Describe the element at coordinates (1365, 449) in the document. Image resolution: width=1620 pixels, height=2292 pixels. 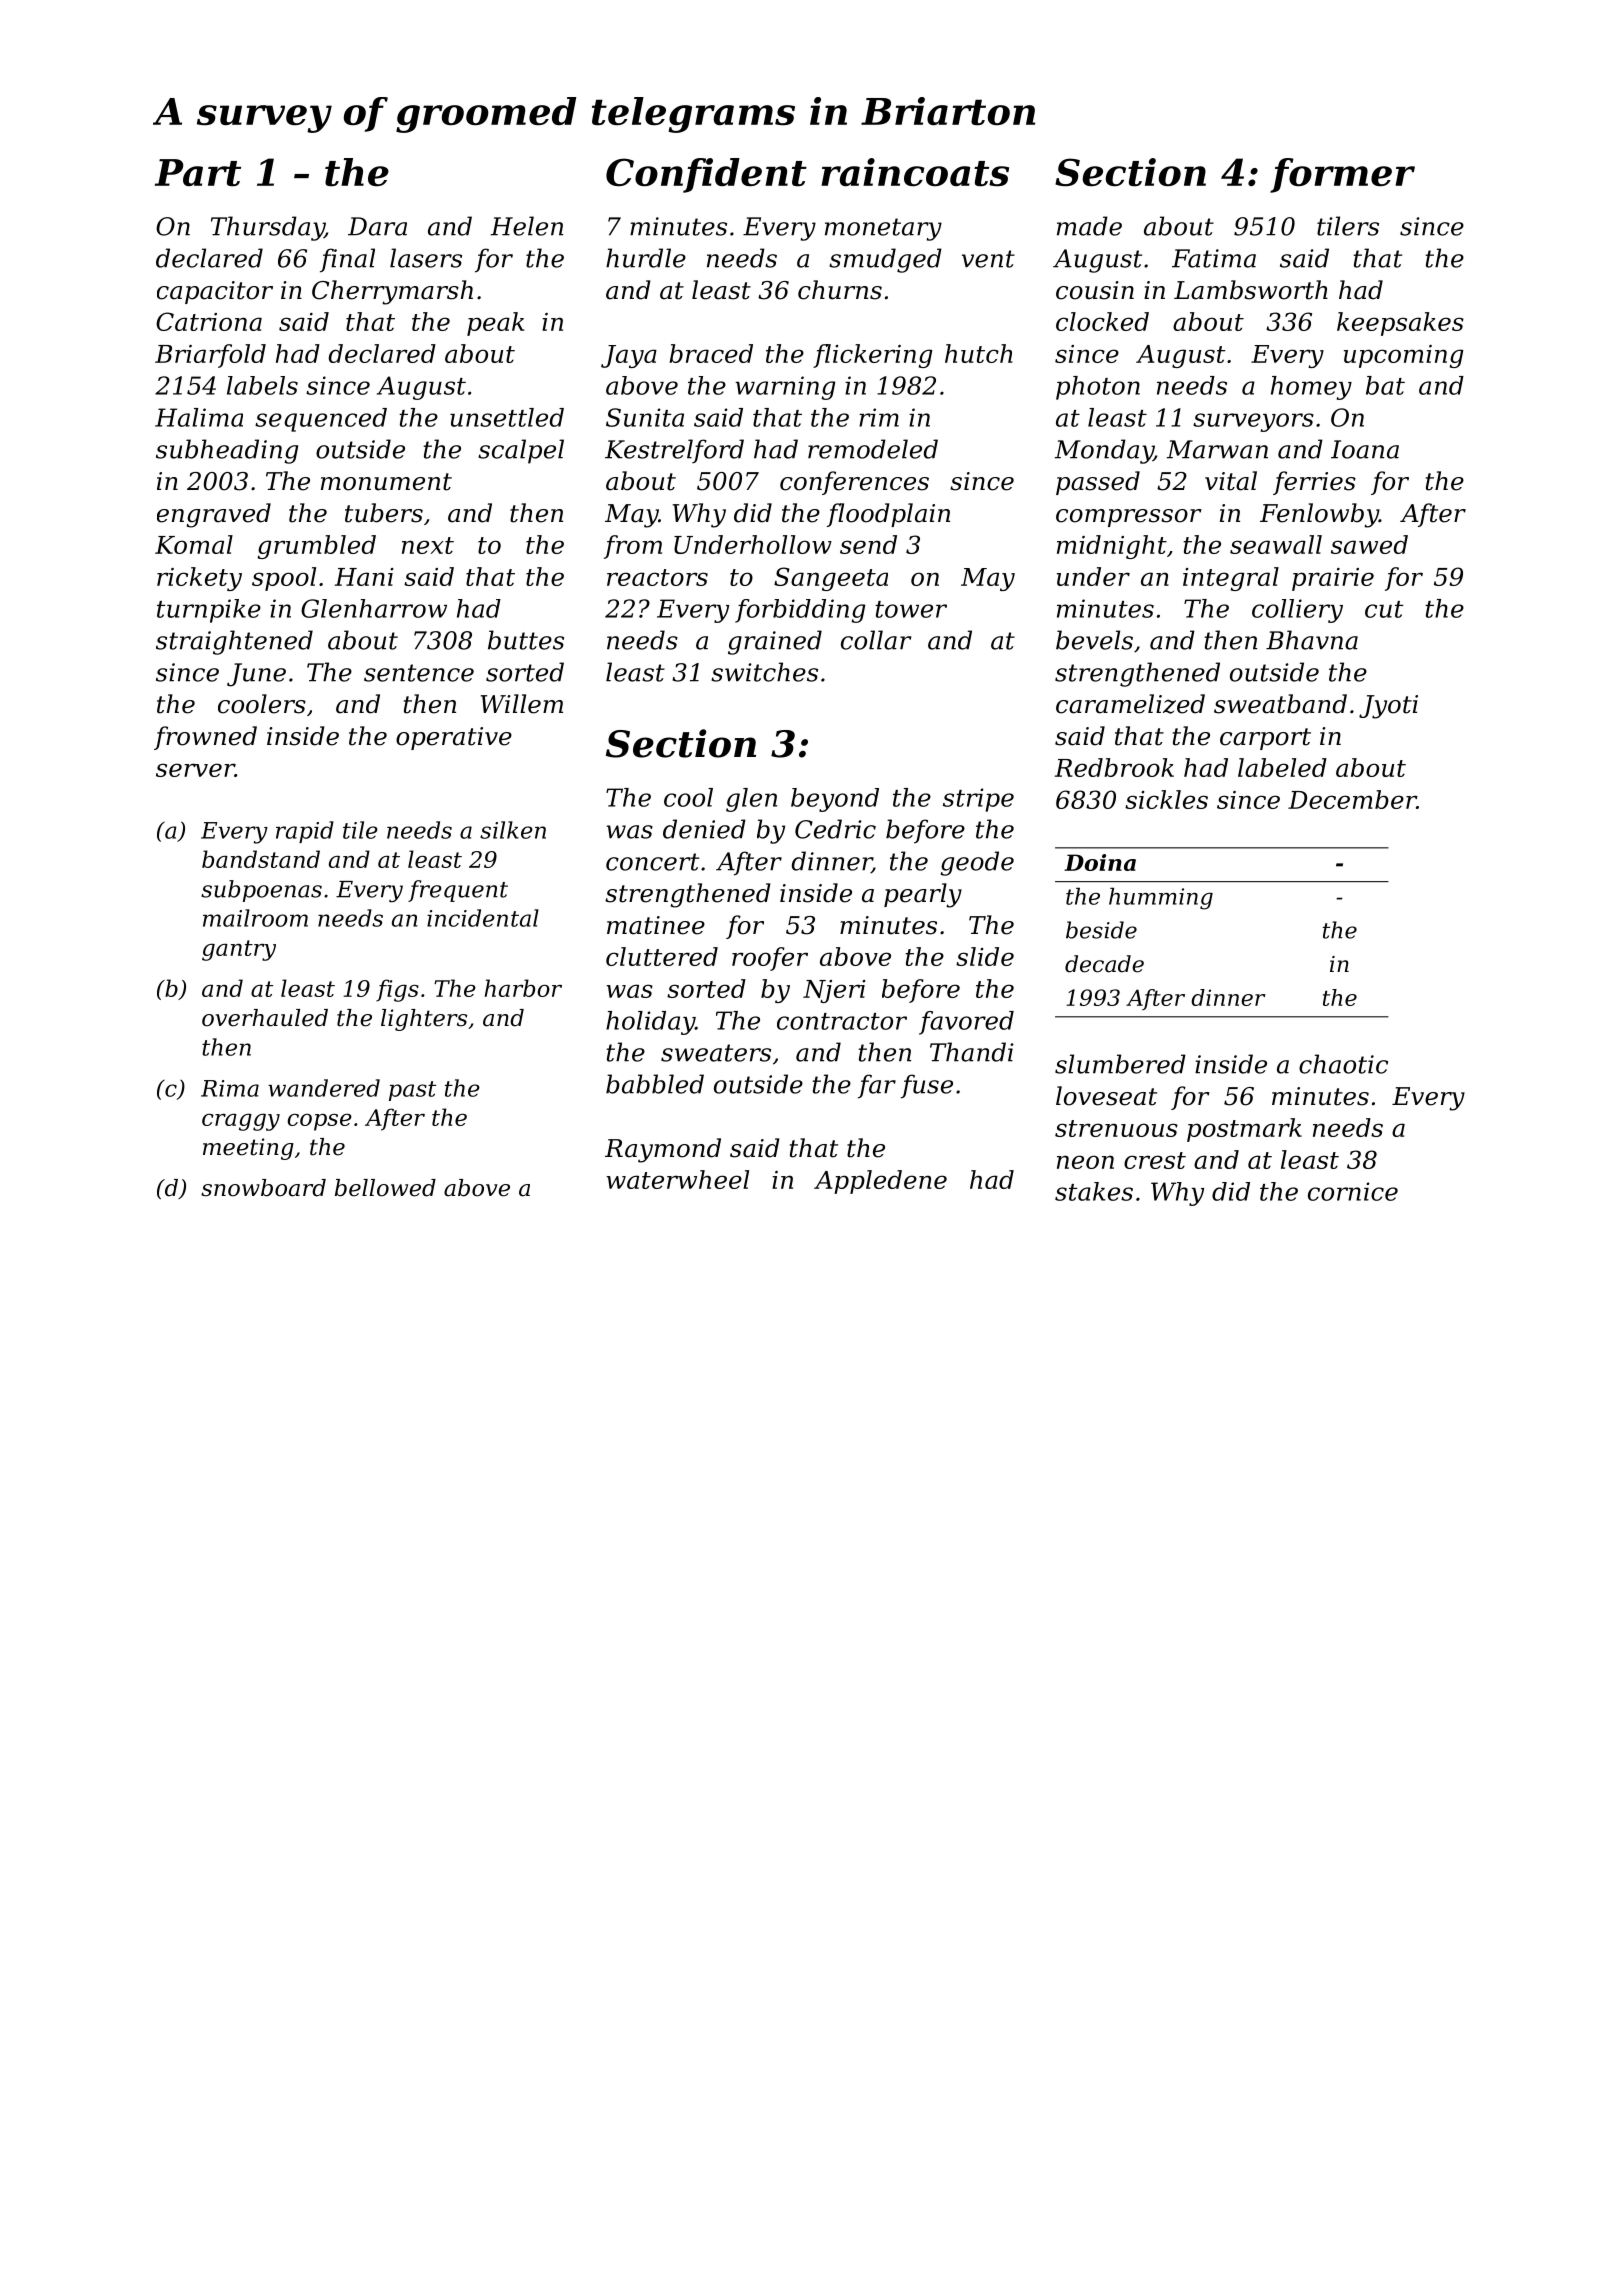
I see `Ioana` at that location.
